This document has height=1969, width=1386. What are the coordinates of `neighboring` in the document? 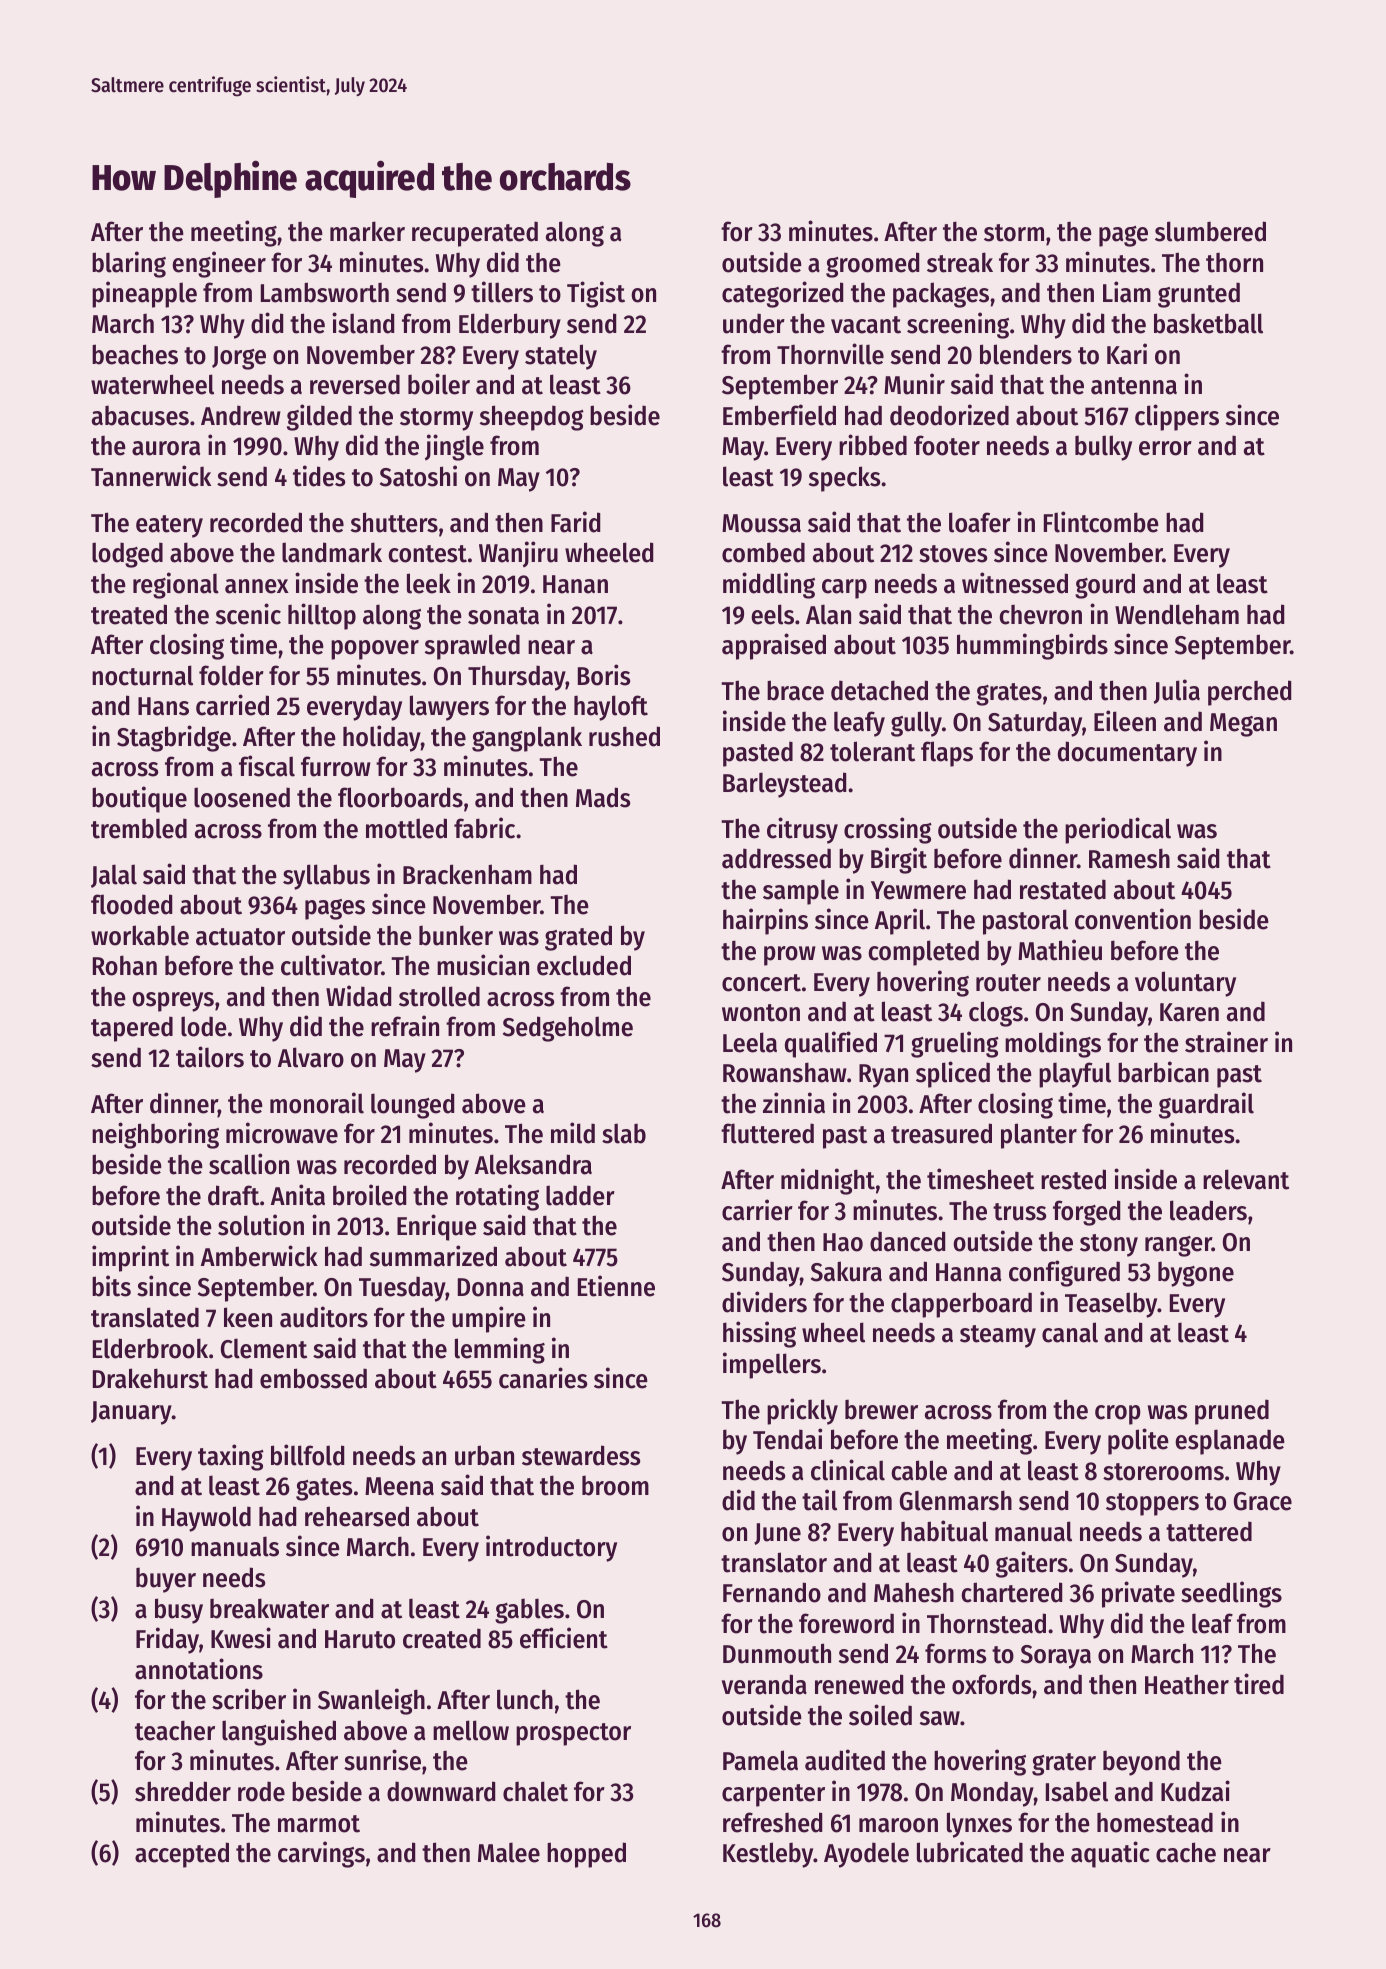 It's located at (155, 1135).
